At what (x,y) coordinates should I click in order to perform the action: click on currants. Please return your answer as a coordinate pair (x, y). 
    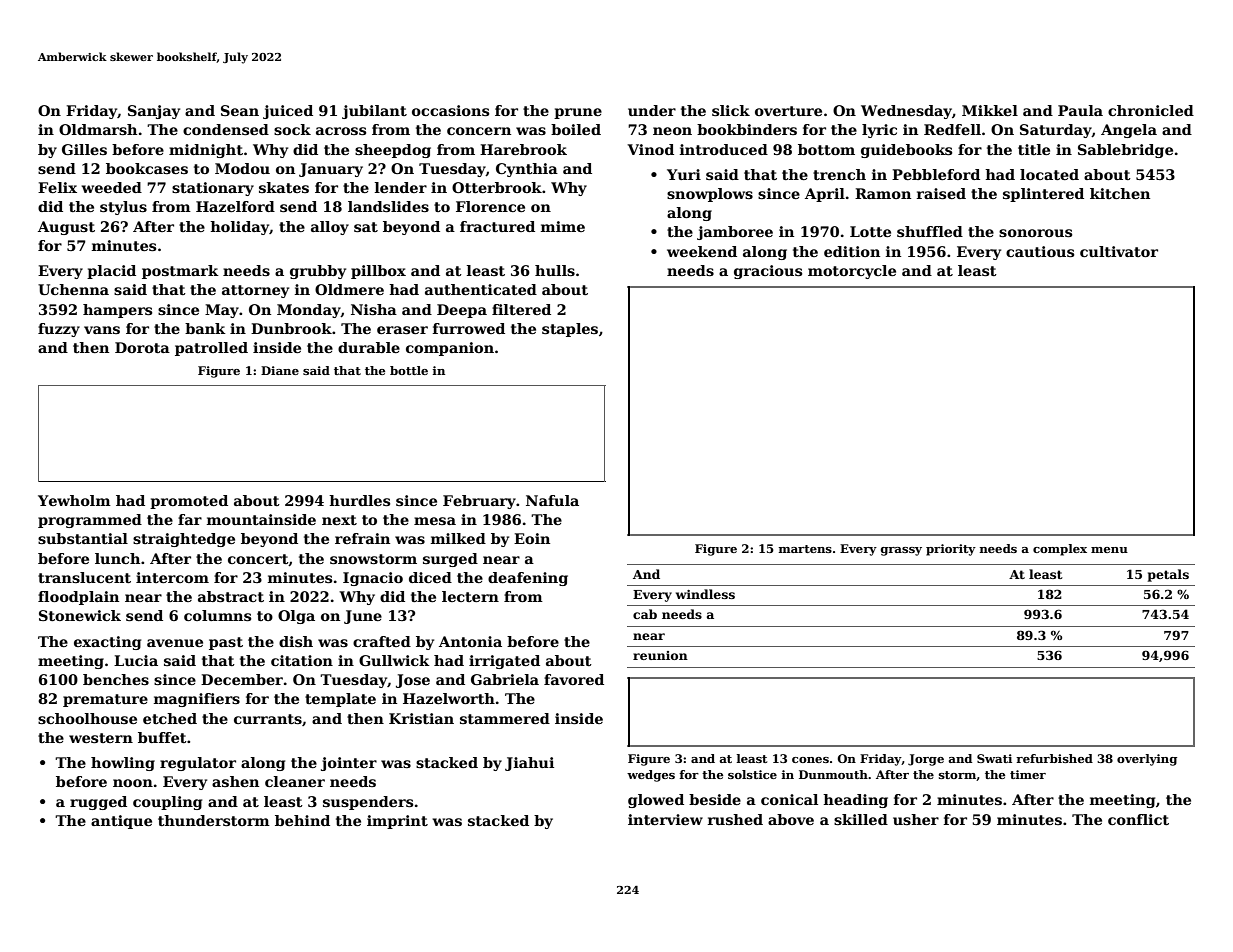
    Looking at the image, I should click on (268, 719).
